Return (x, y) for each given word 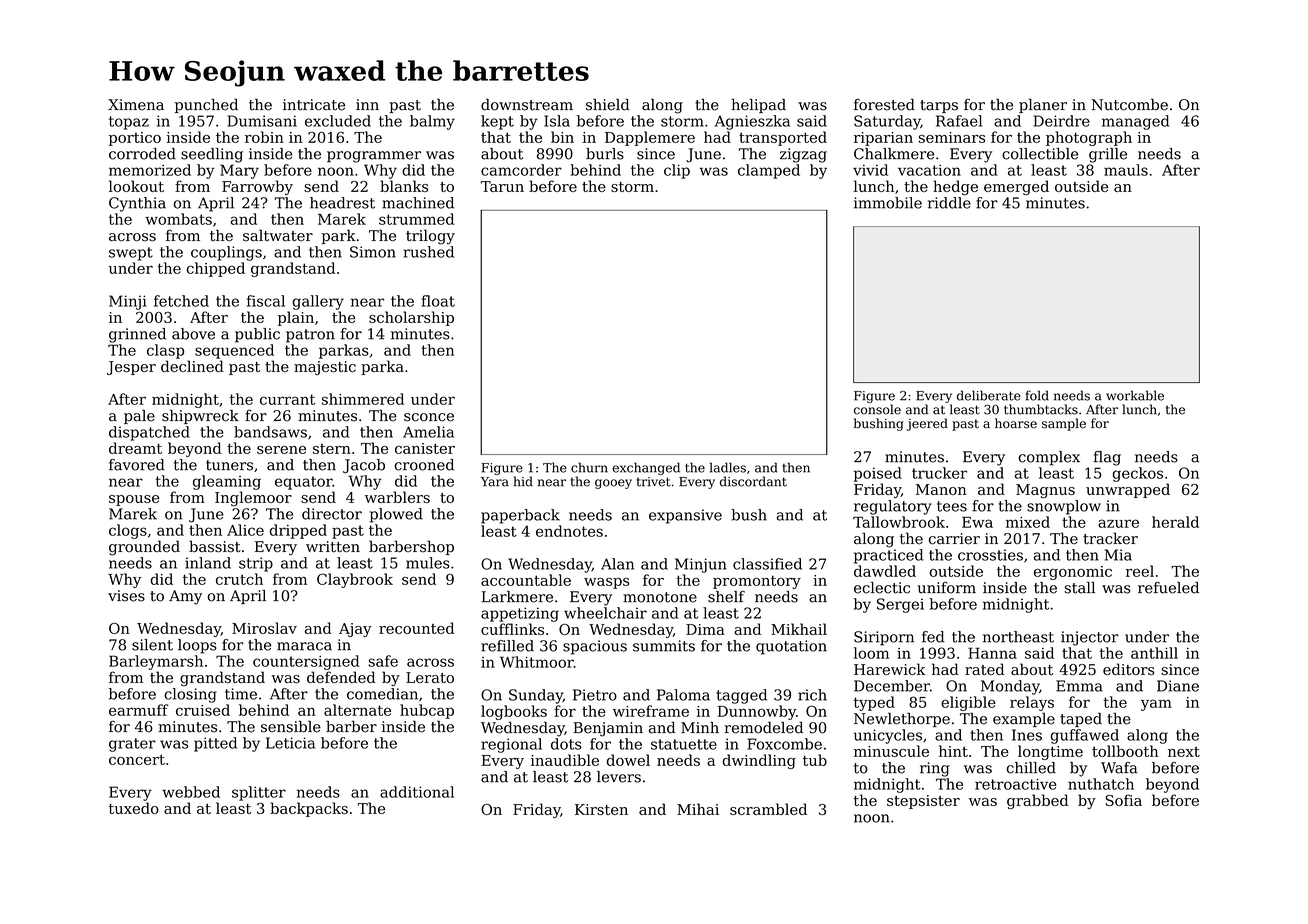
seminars (951, 137)
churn (589, 467)
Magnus (1045, 491)
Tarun (502, 186)
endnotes (569, 531)
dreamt (135, 448)
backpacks (309, 809)
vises (126, 596)
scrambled (768, 809)
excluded (338, 121)
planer (1043, 105)
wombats (178, 219)
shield (608, 104)
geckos (1137, 474)
